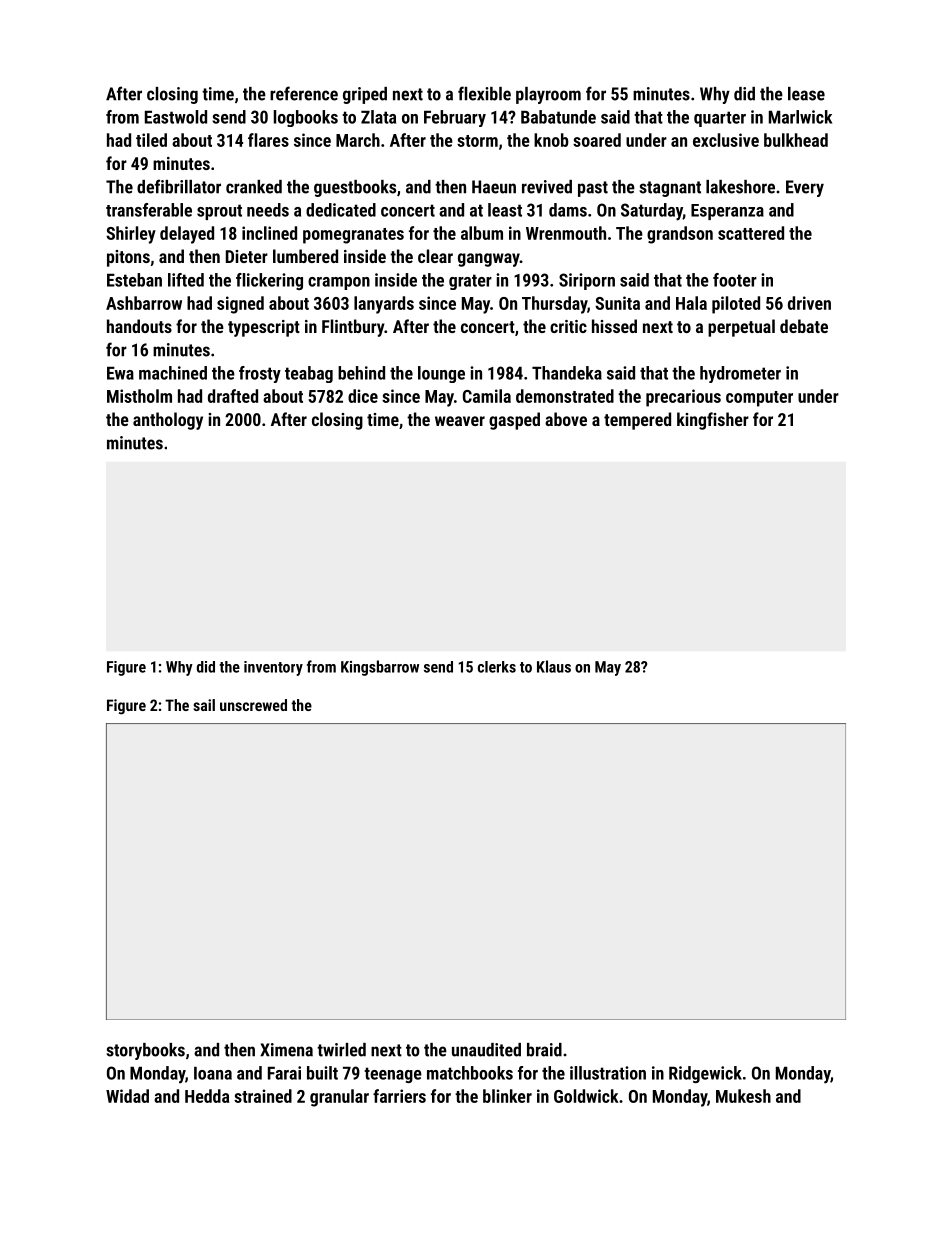 This image has height=1233, width=952. I want to click on anthology, so click(168, 421).
